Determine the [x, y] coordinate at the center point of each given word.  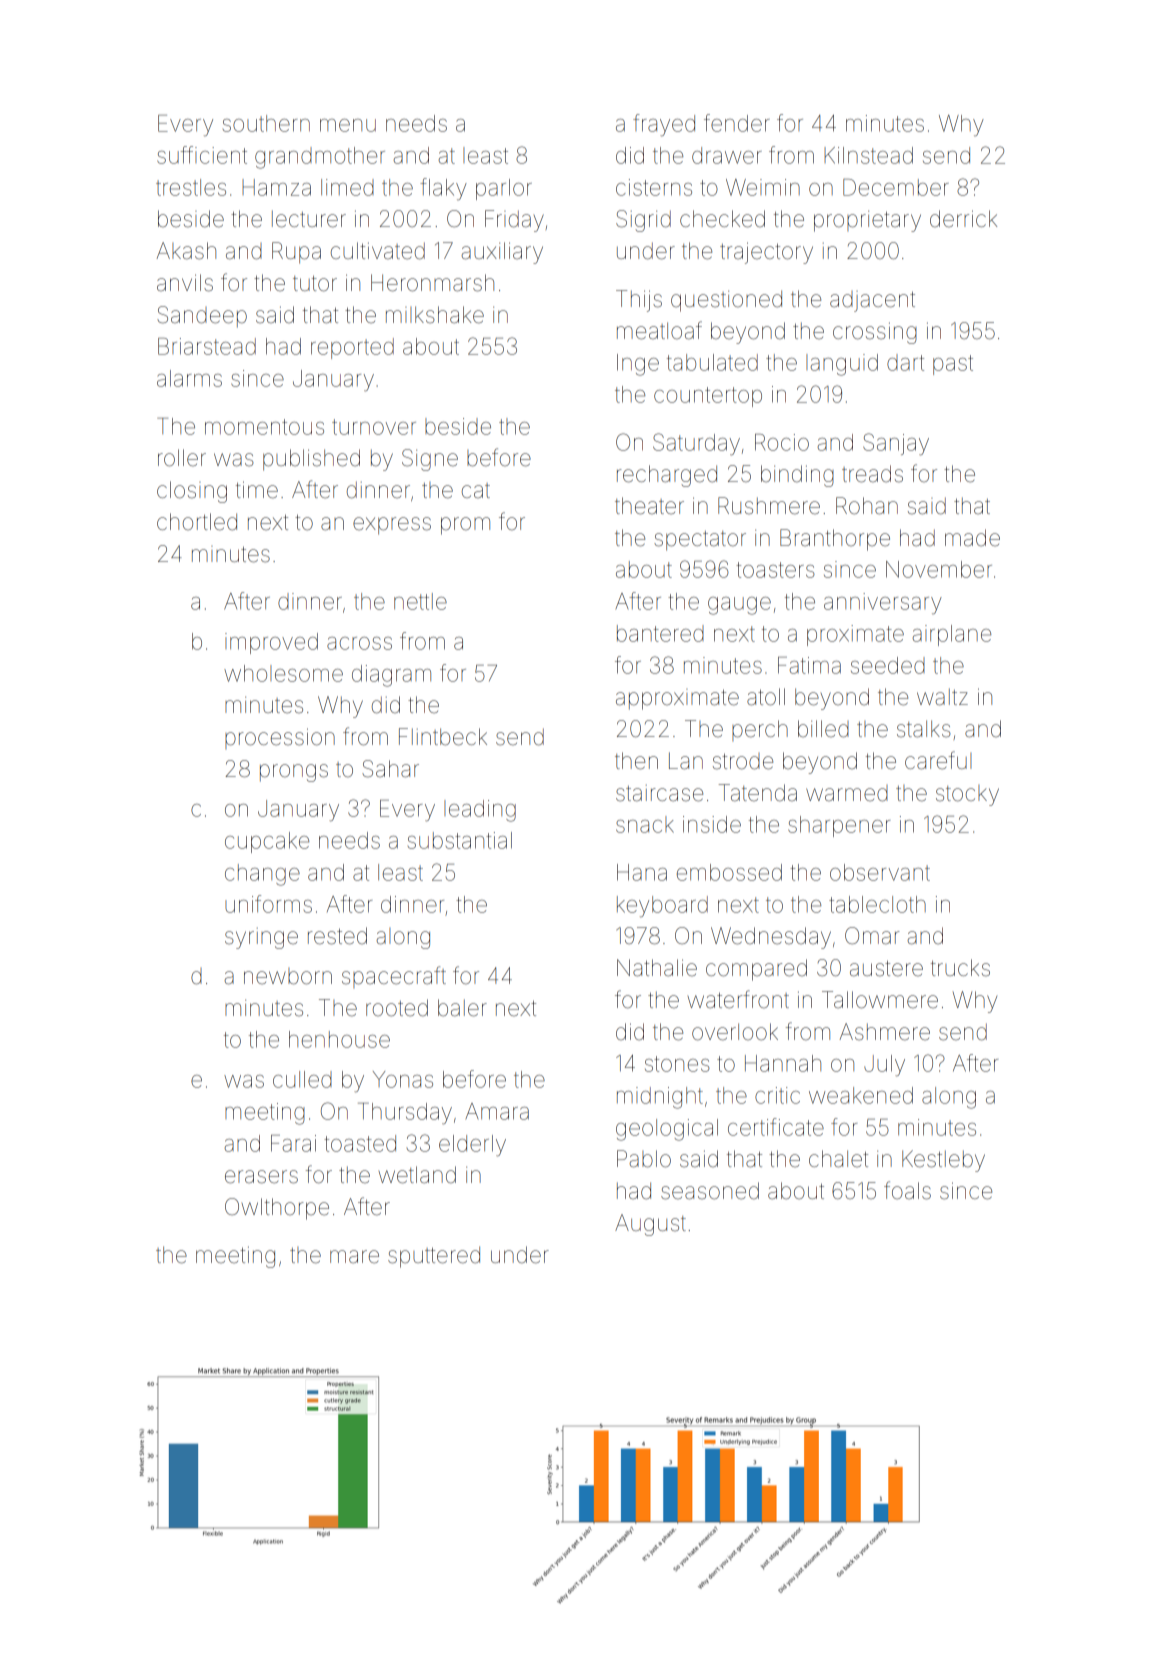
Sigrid [643, 221]
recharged [667, 476]
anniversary [883, 603]
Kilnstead [868, 155]
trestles [191, 187]
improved [271, 643]
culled [302, 1079]
